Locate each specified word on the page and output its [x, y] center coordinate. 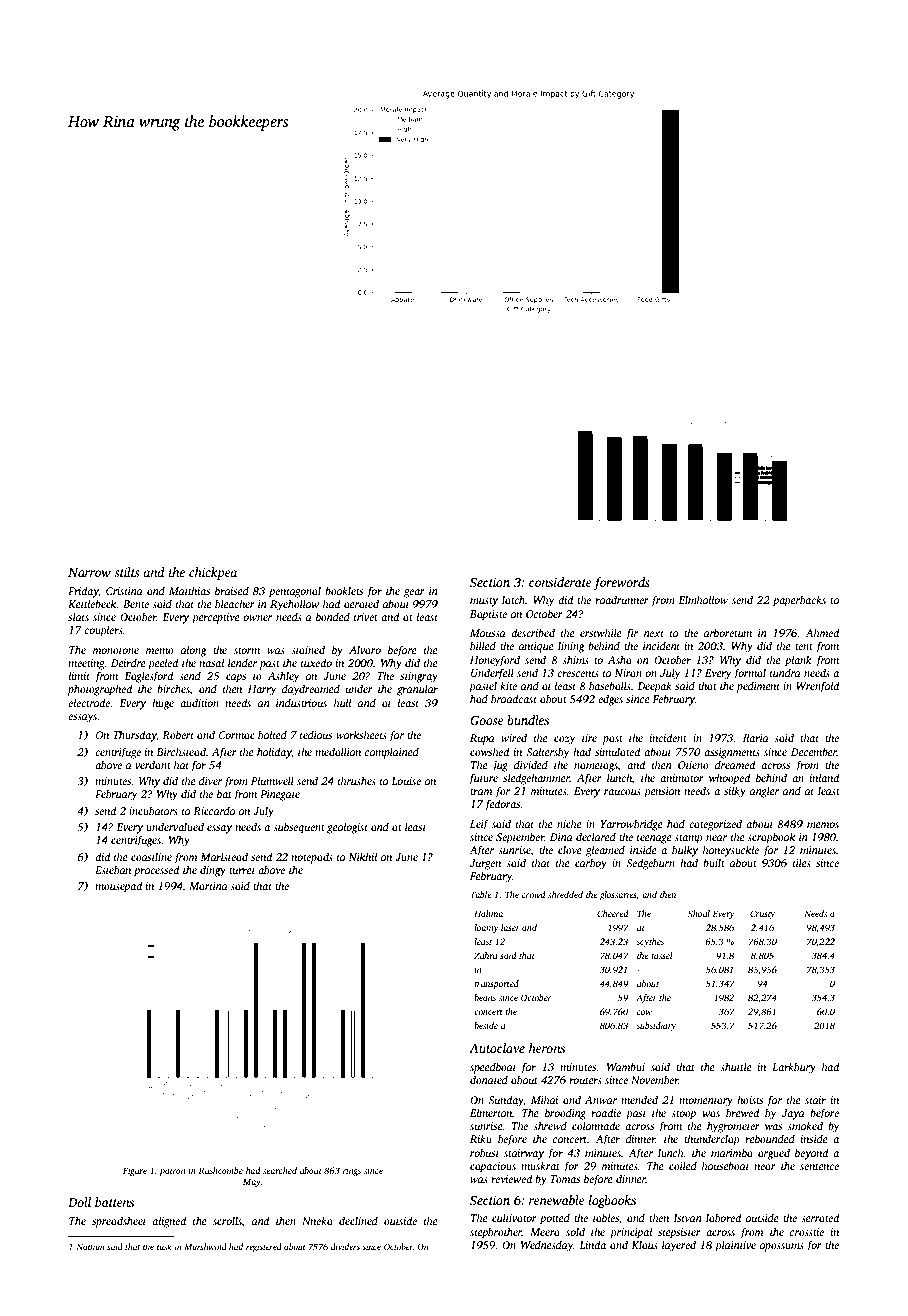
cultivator [514, 1217]
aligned [169, 1222]
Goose [487, 720]
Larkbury [794, 1068]
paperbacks [799, 601]
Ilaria [756, 737]
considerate [560, 582]
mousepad [119, 887]
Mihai [544, 1099]
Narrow [89, 572]
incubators [153, 810]
